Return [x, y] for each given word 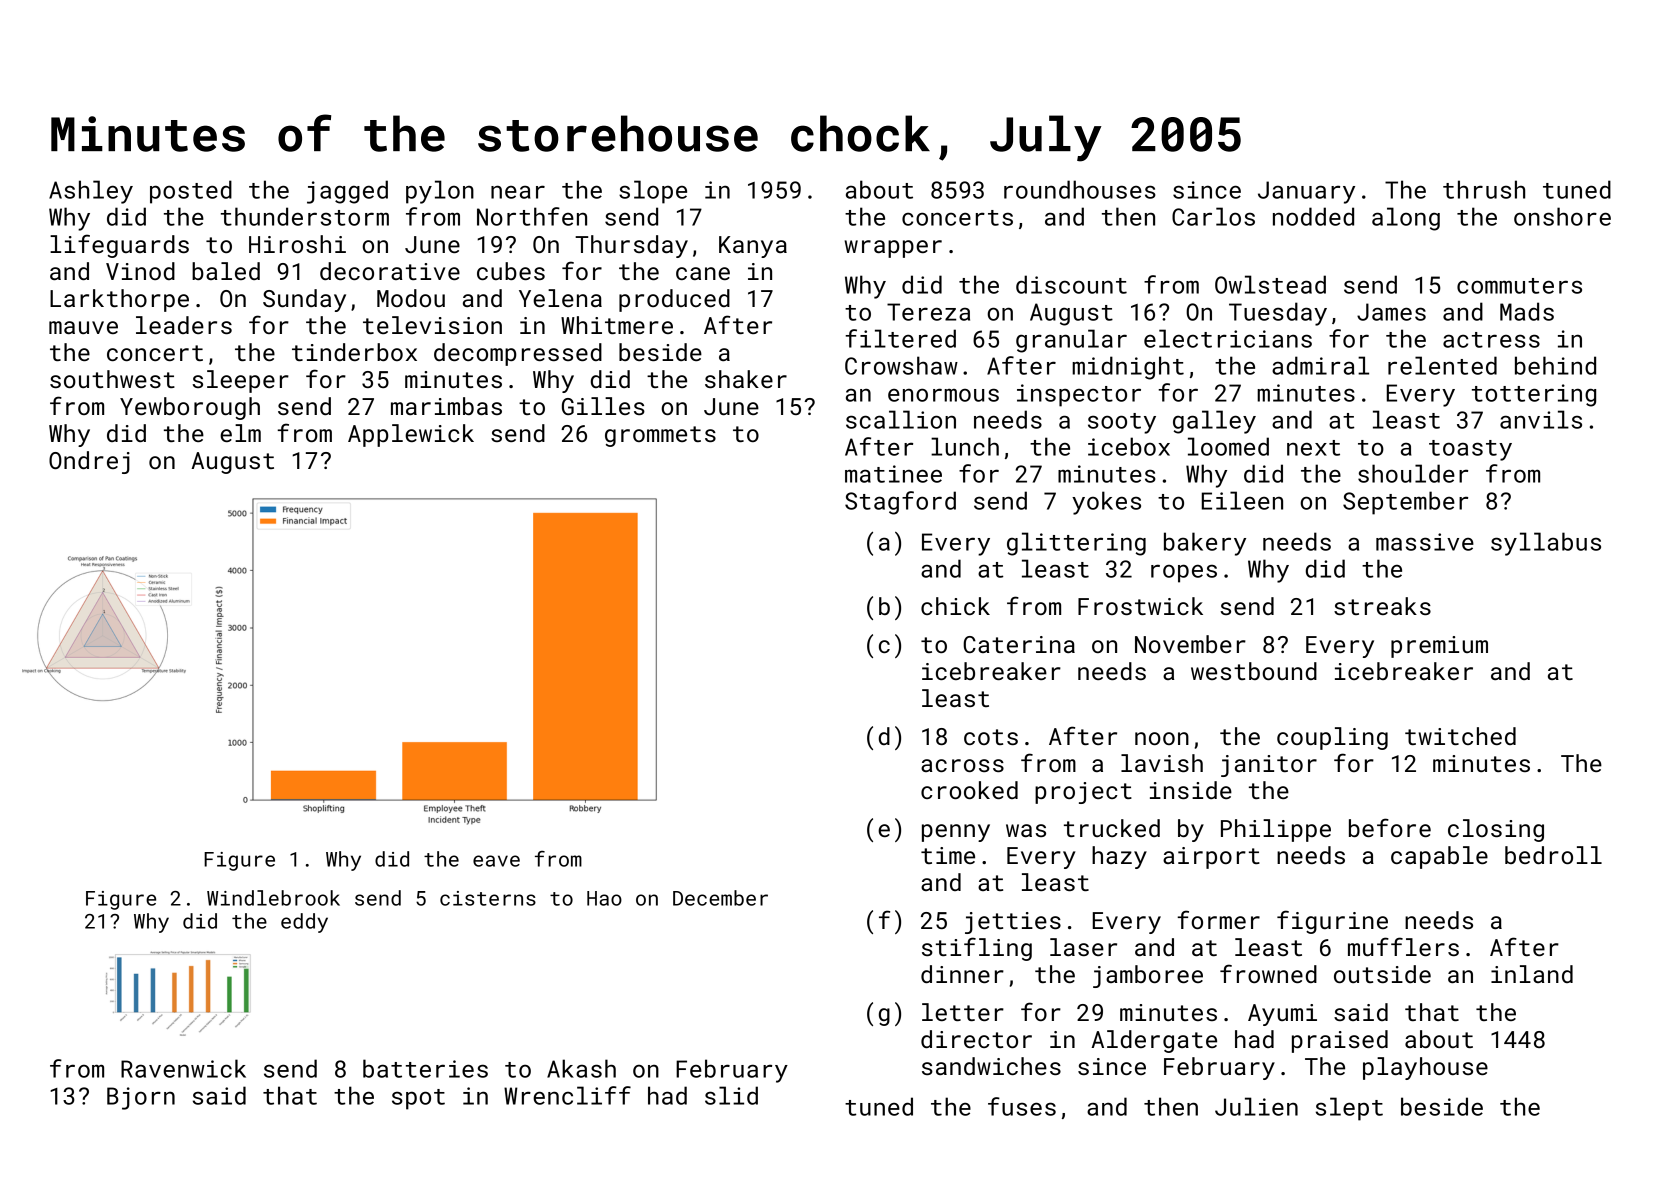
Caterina [1019, 644]
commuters [1519, 286]
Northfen [532, 216]
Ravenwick [183, 1068]
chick [955, 606]
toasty [1470, 450]
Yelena [560, 298]
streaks [1382, 606]
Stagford [900, 503]
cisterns [488, 898]
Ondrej [89, 462]
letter [963, 1012]
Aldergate [1154, 1041]
